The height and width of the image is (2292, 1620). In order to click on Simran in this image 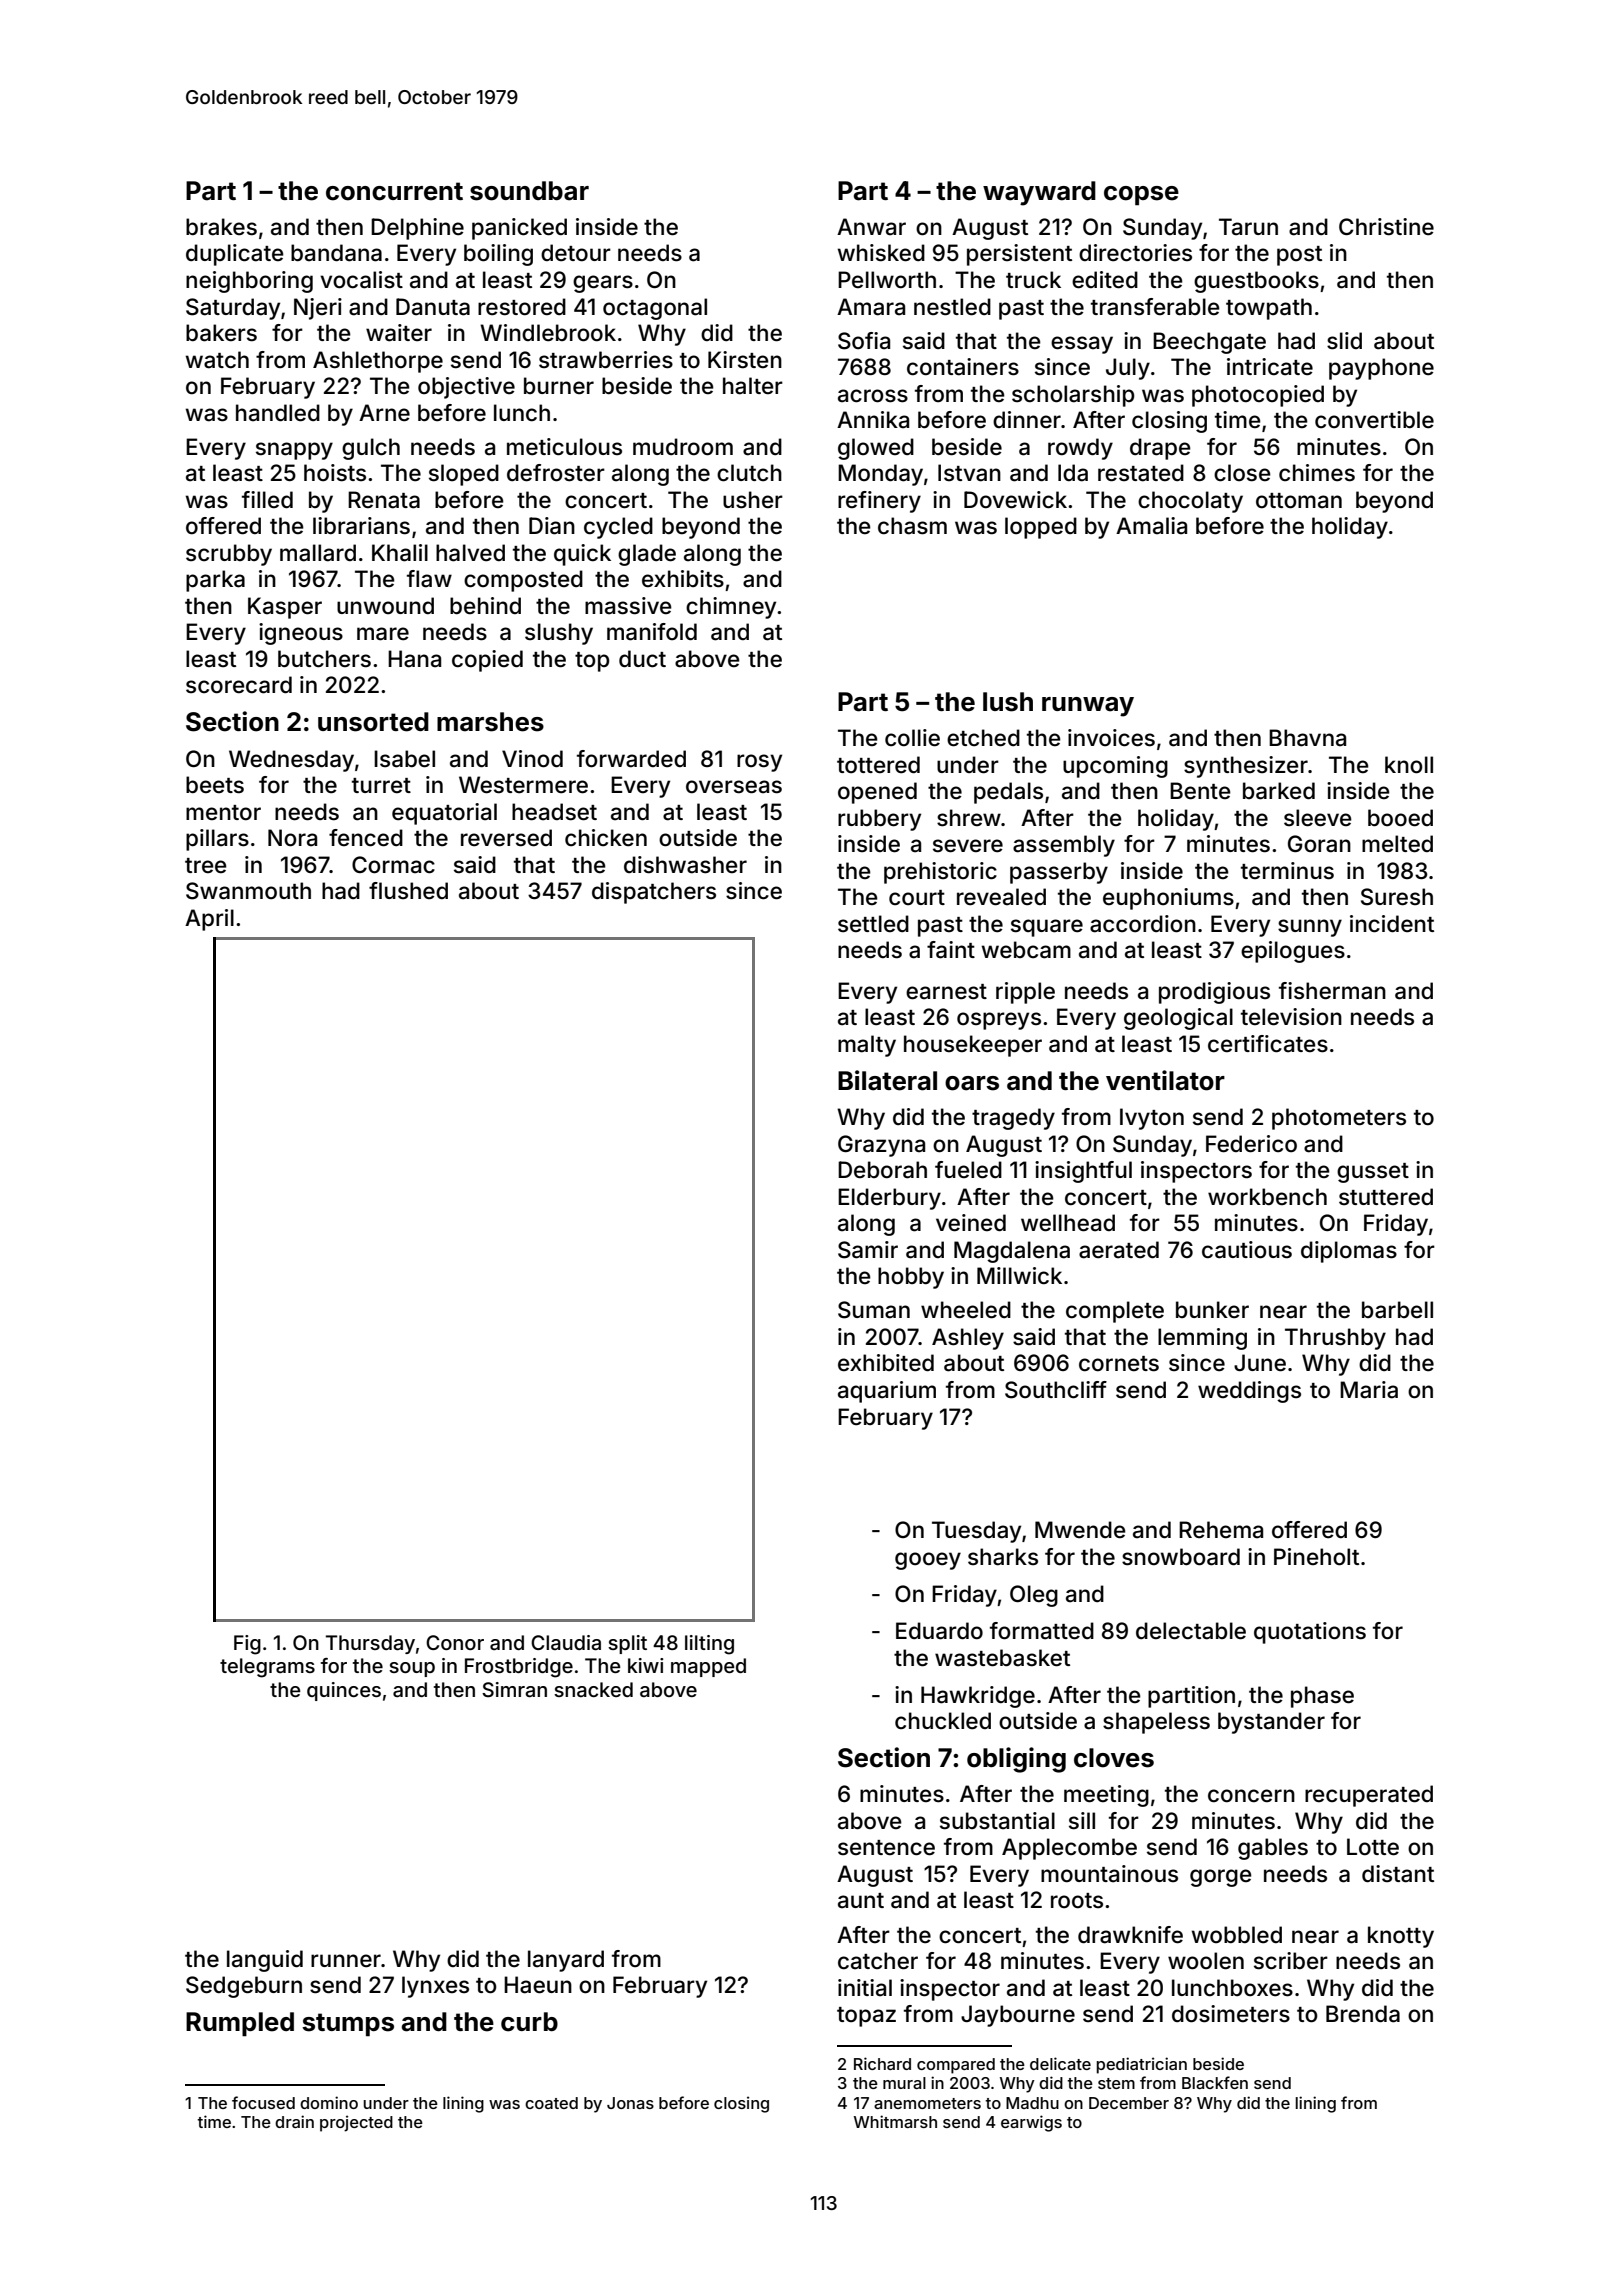, I will do `click(514, 1690)`.
